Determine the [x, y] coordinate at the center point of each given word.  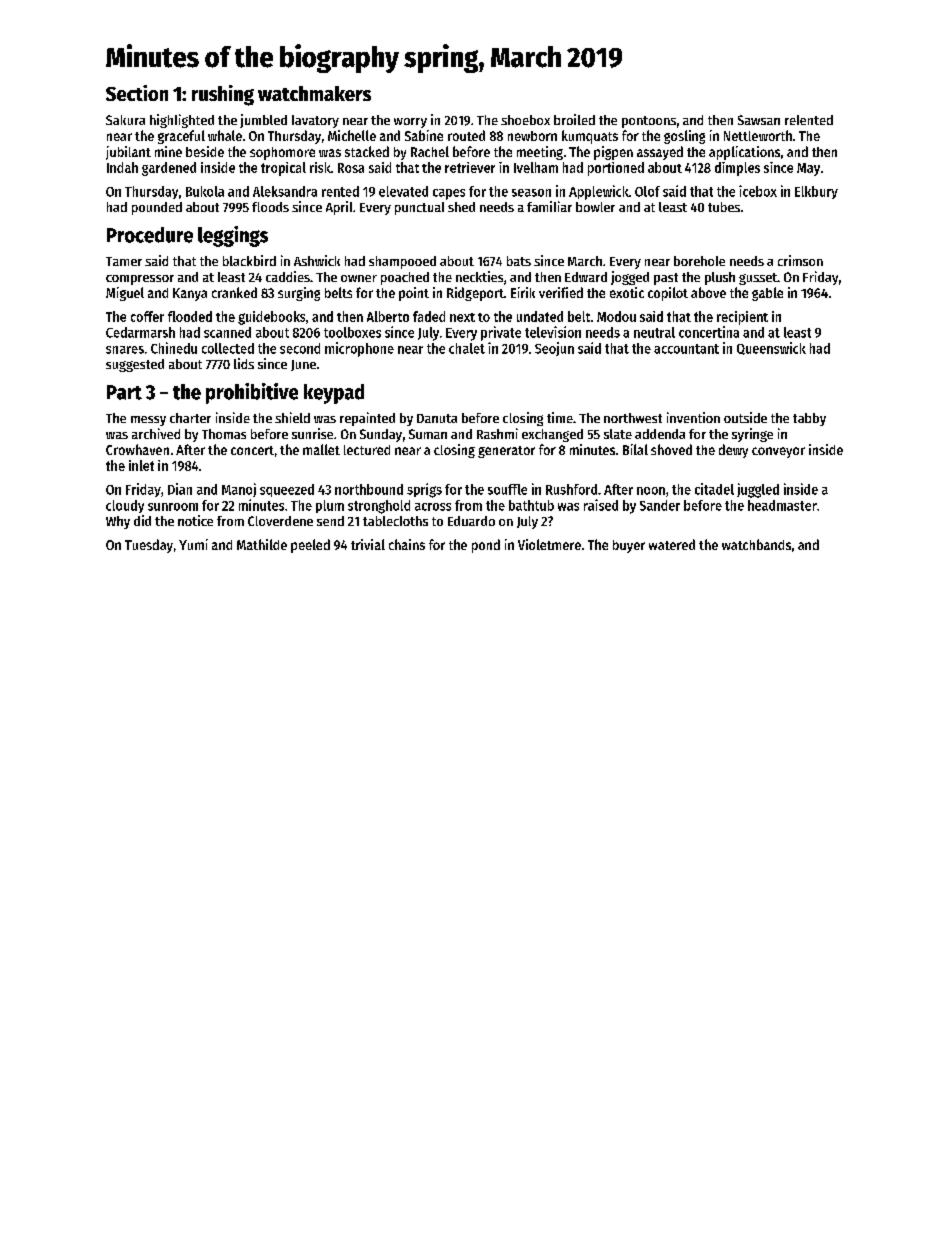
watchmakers [314, 93]
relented [809, 120]
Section [137, 93]
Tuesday [149, 546]
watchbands [756, 544]
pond [486, 546]
